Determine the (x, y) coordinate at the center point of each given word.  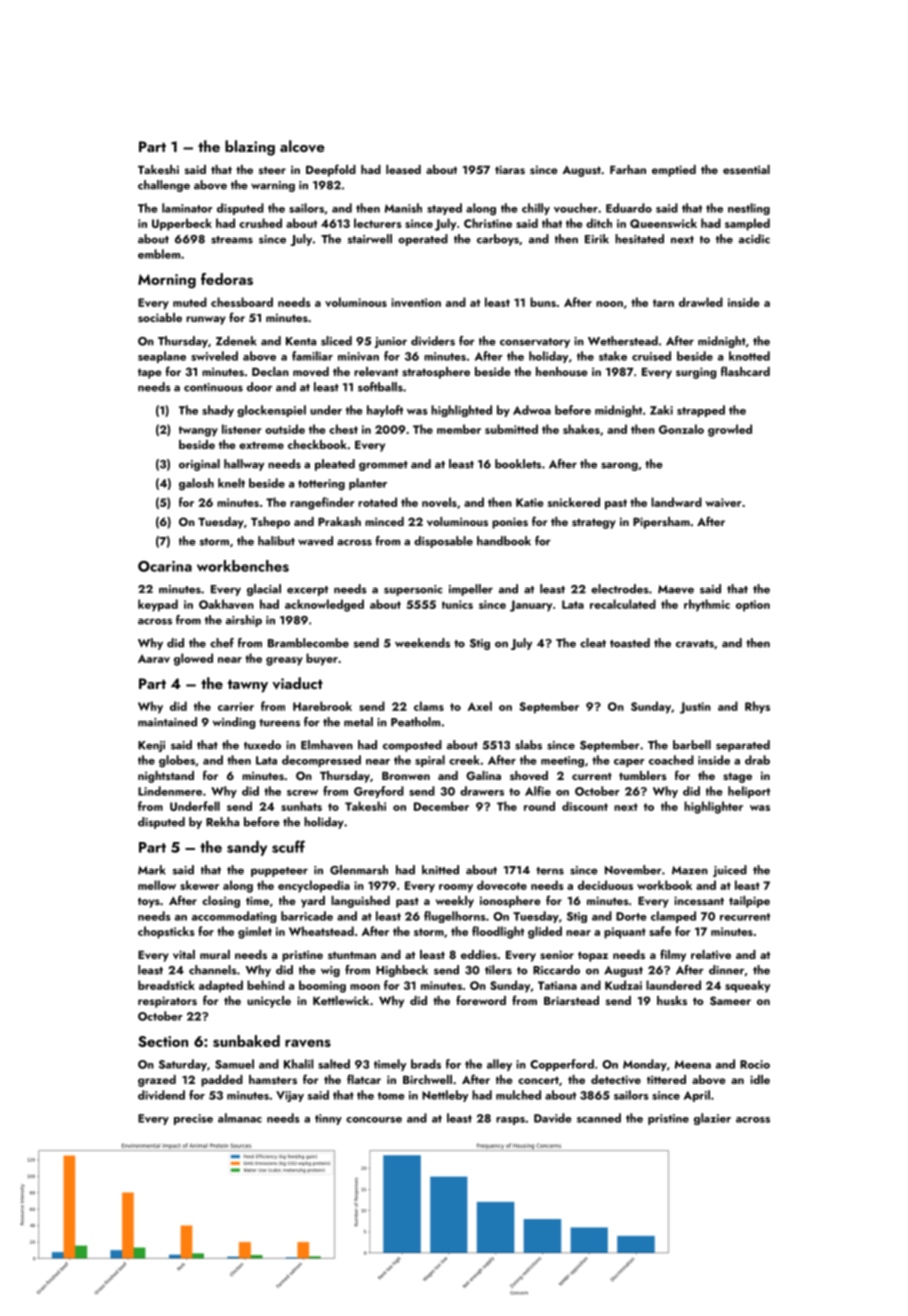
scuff (288, 846)
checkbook (317, 444)
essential (746, 169)
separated (743, 746)
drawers (482, 791)
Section (163, 1041)
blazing (250, 148)
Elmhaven (327, 745)
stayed (444, 209)
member (459, 429)
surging (696, 373)
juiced (730, 871)
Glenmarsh (359, 870)
